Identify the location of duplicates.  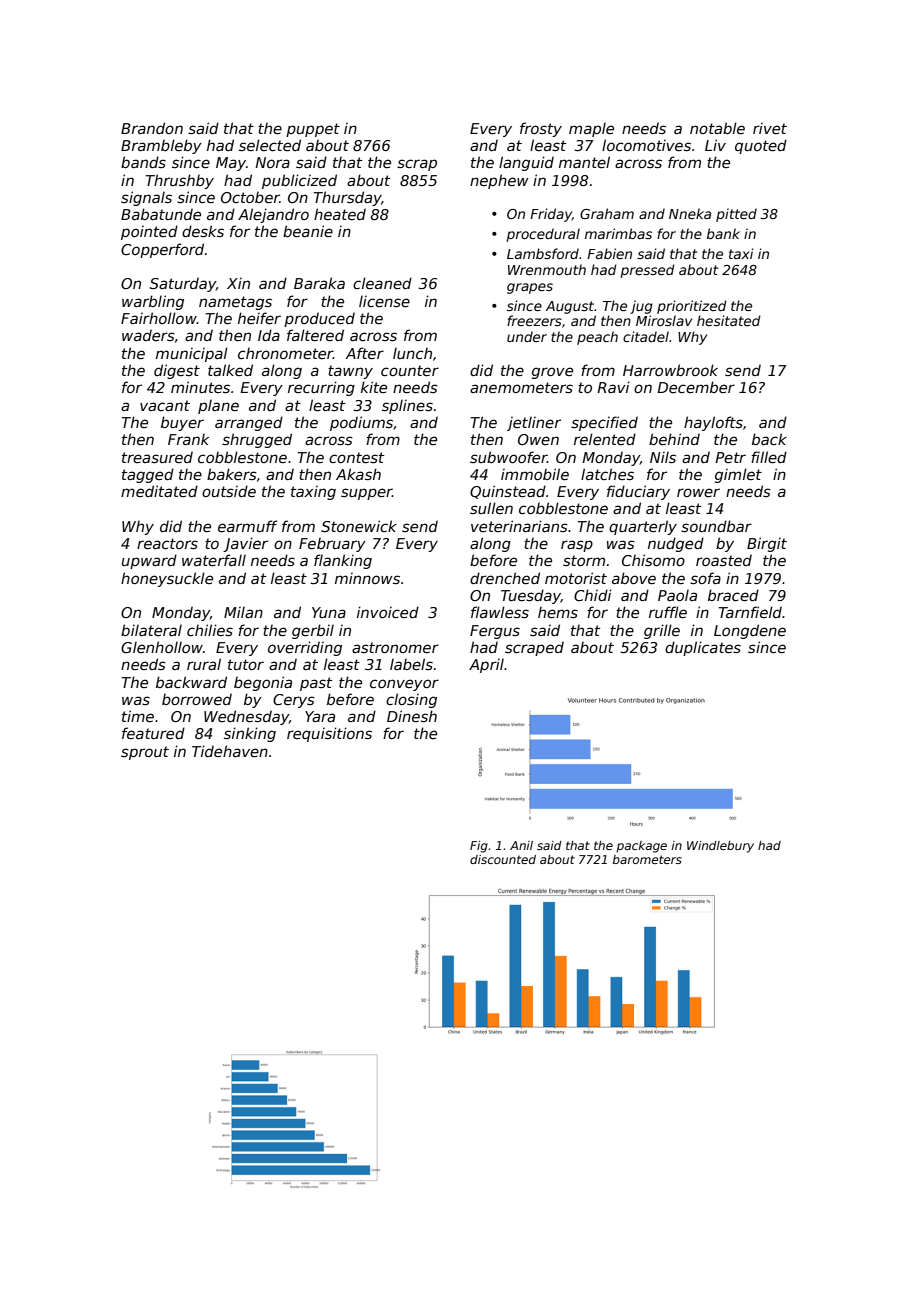
(703, 648).
